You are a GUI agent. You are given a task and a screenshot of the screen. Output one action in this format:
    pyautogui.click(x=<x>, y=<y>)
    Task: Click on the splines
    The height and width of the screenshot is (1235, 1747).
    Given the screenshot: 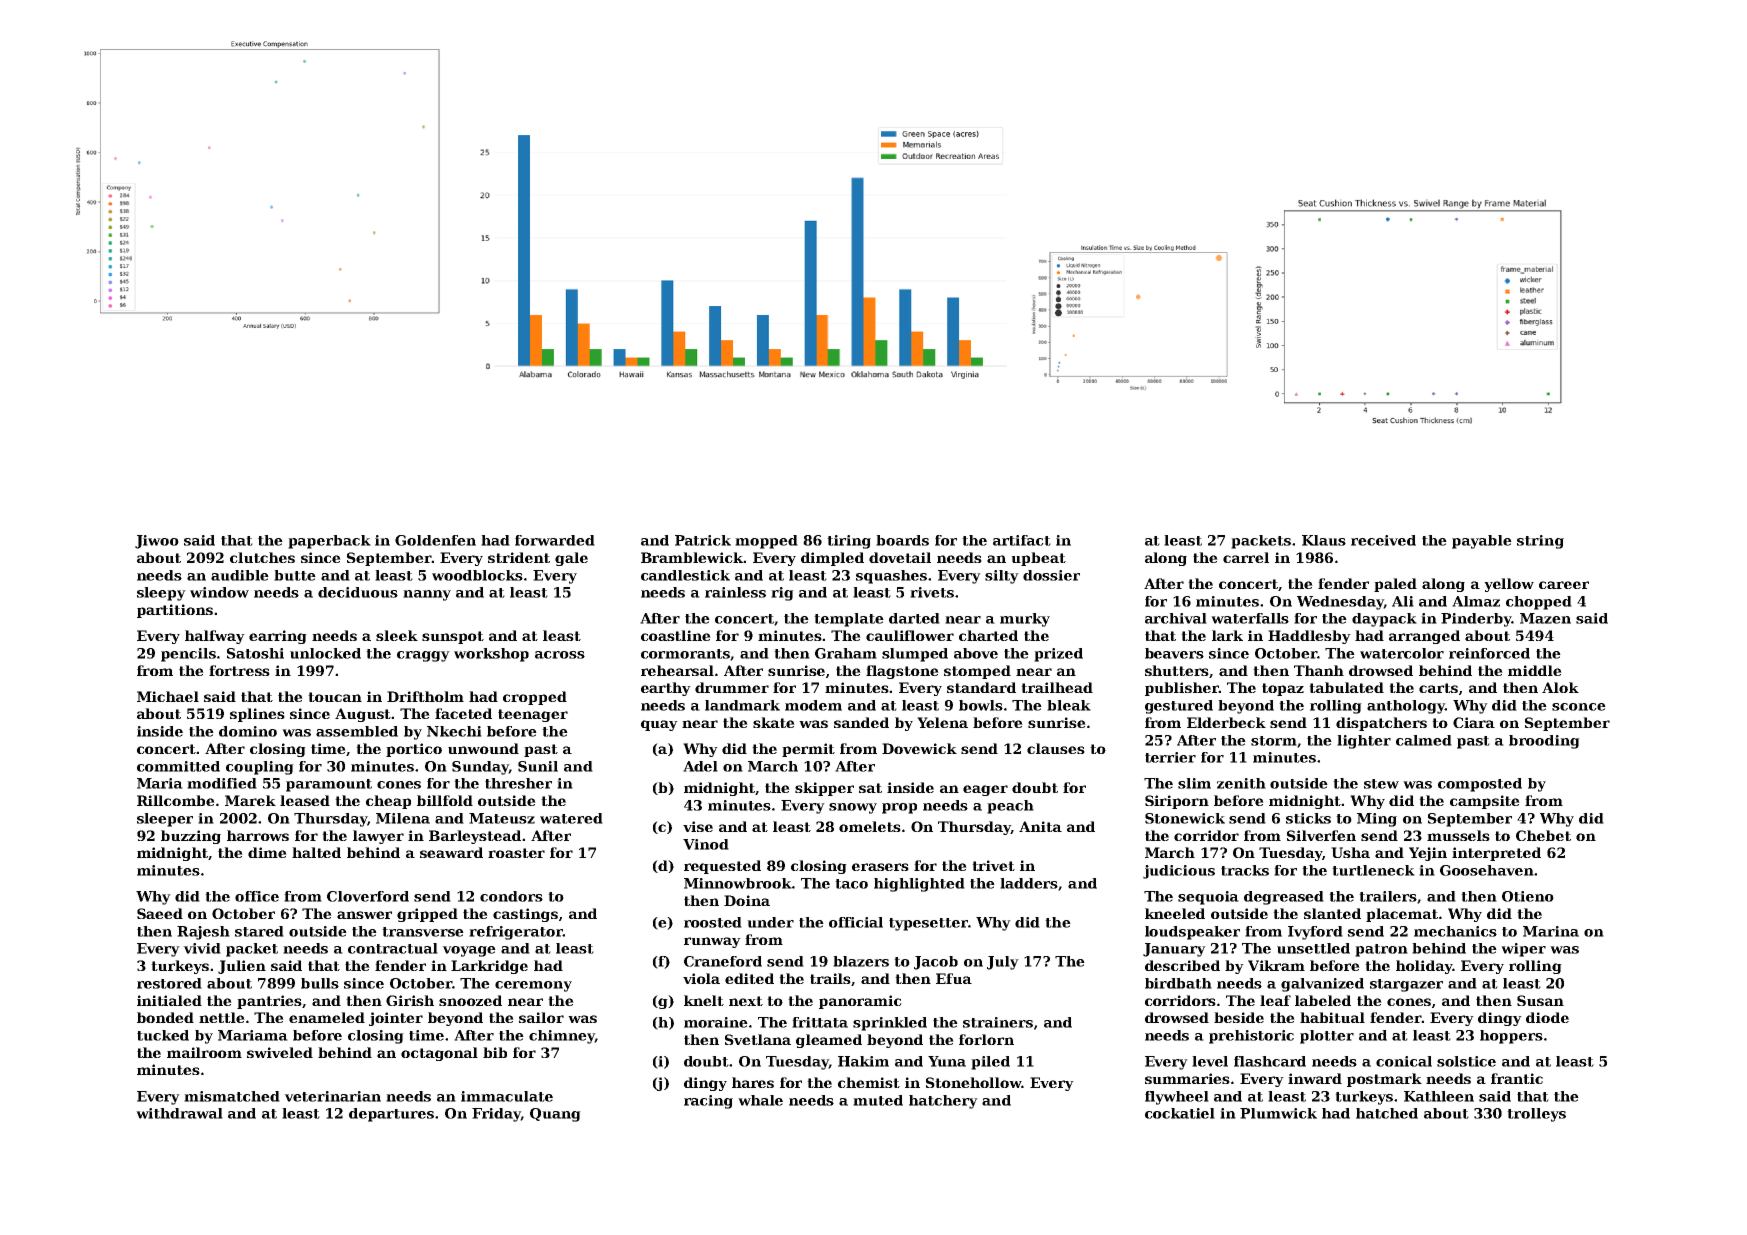 What is the action you would take?
    pyautogui.click(x=257, y=715)
